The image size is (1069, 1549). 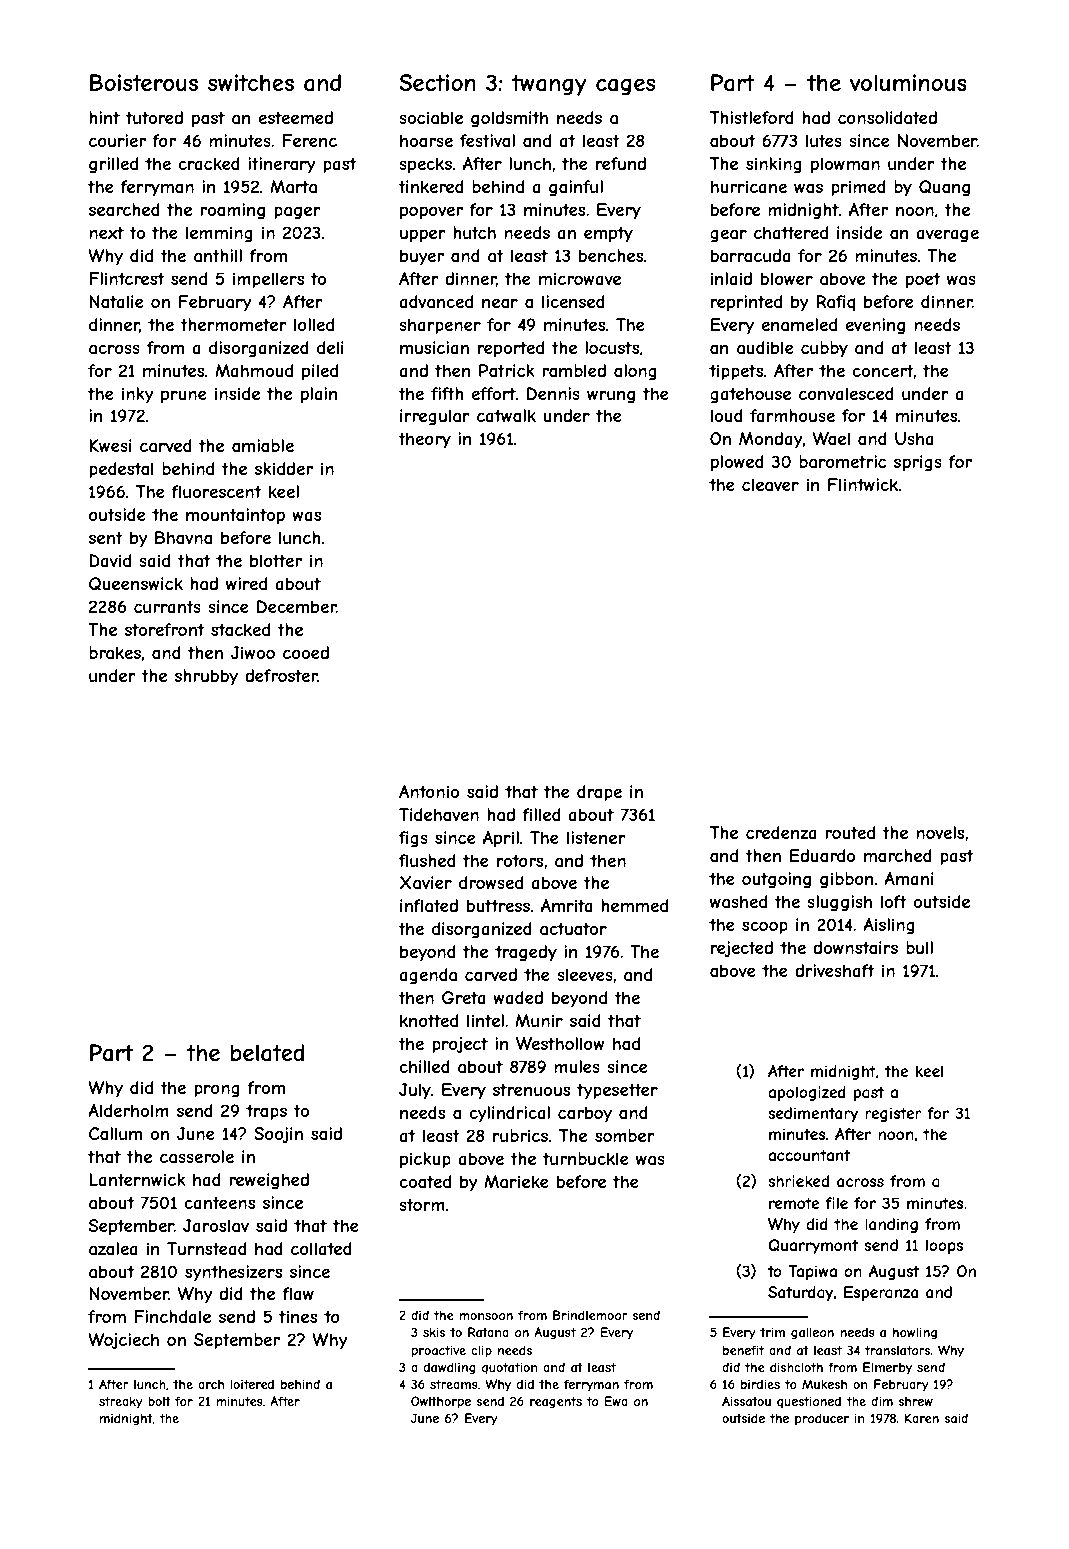 I want to click on tippets, so click(x=736, y=372).
